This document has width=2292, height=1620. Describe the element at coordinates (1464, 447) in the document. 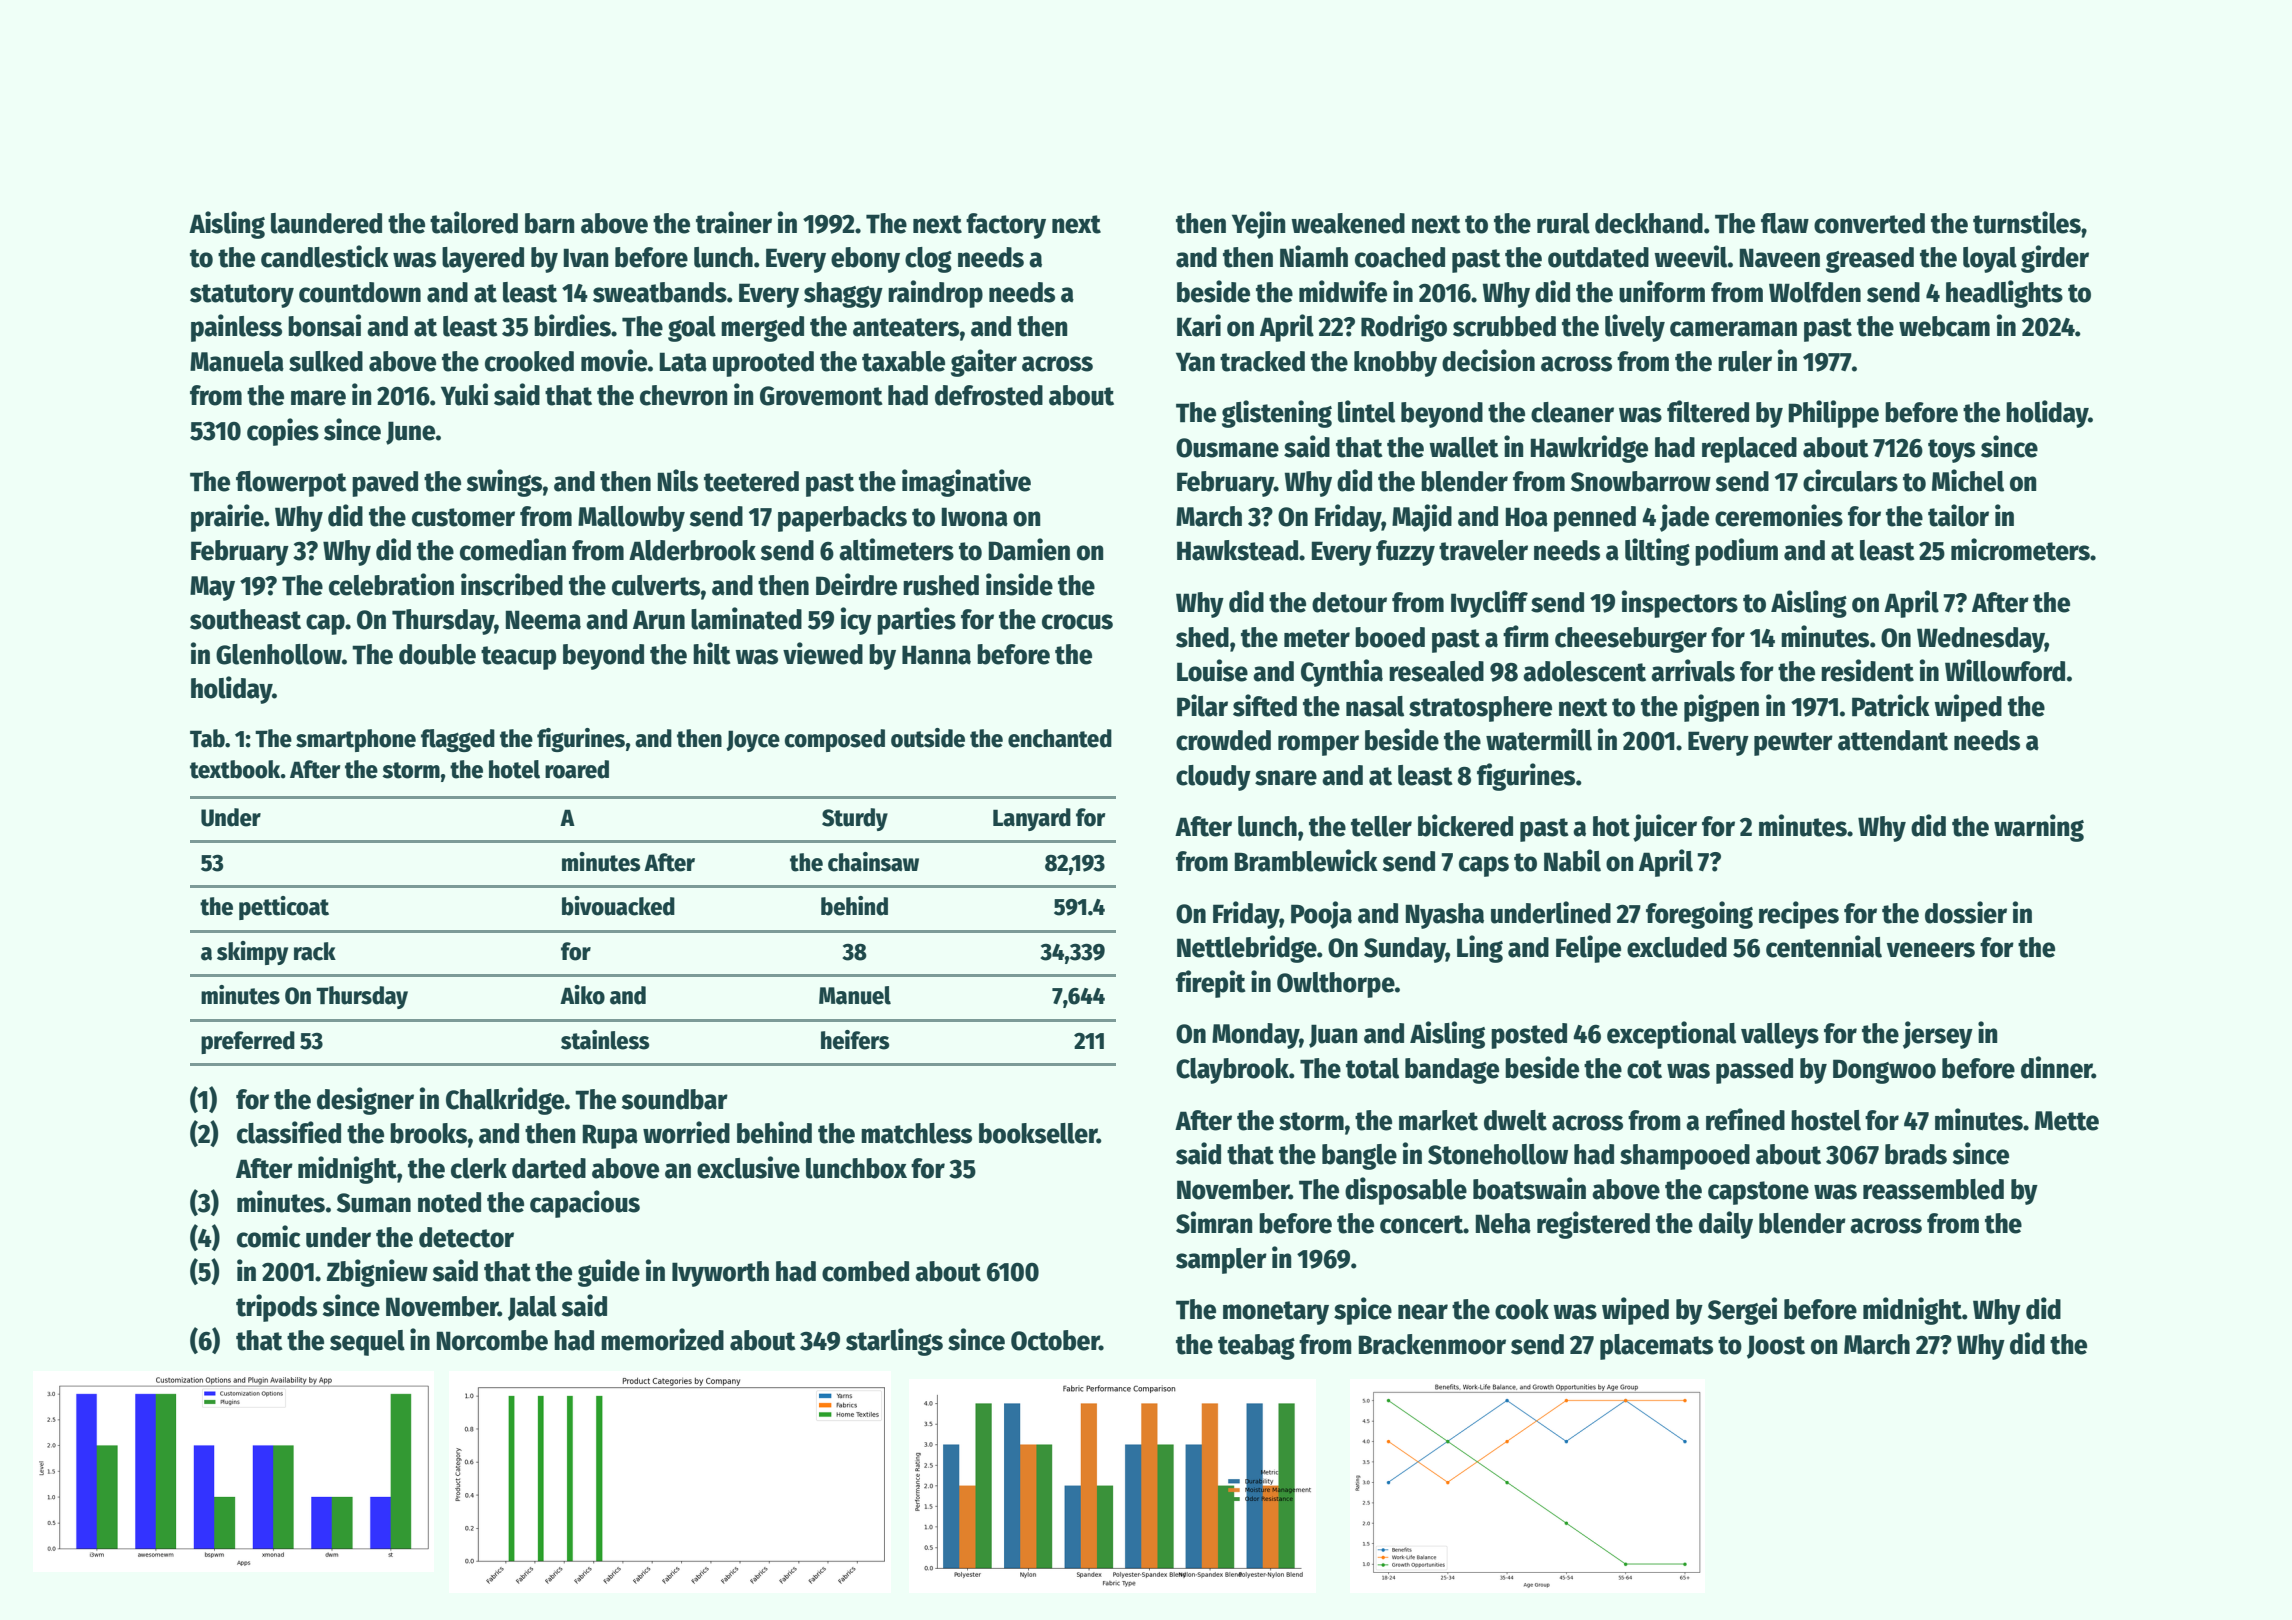

I see `wallet` at that location.
